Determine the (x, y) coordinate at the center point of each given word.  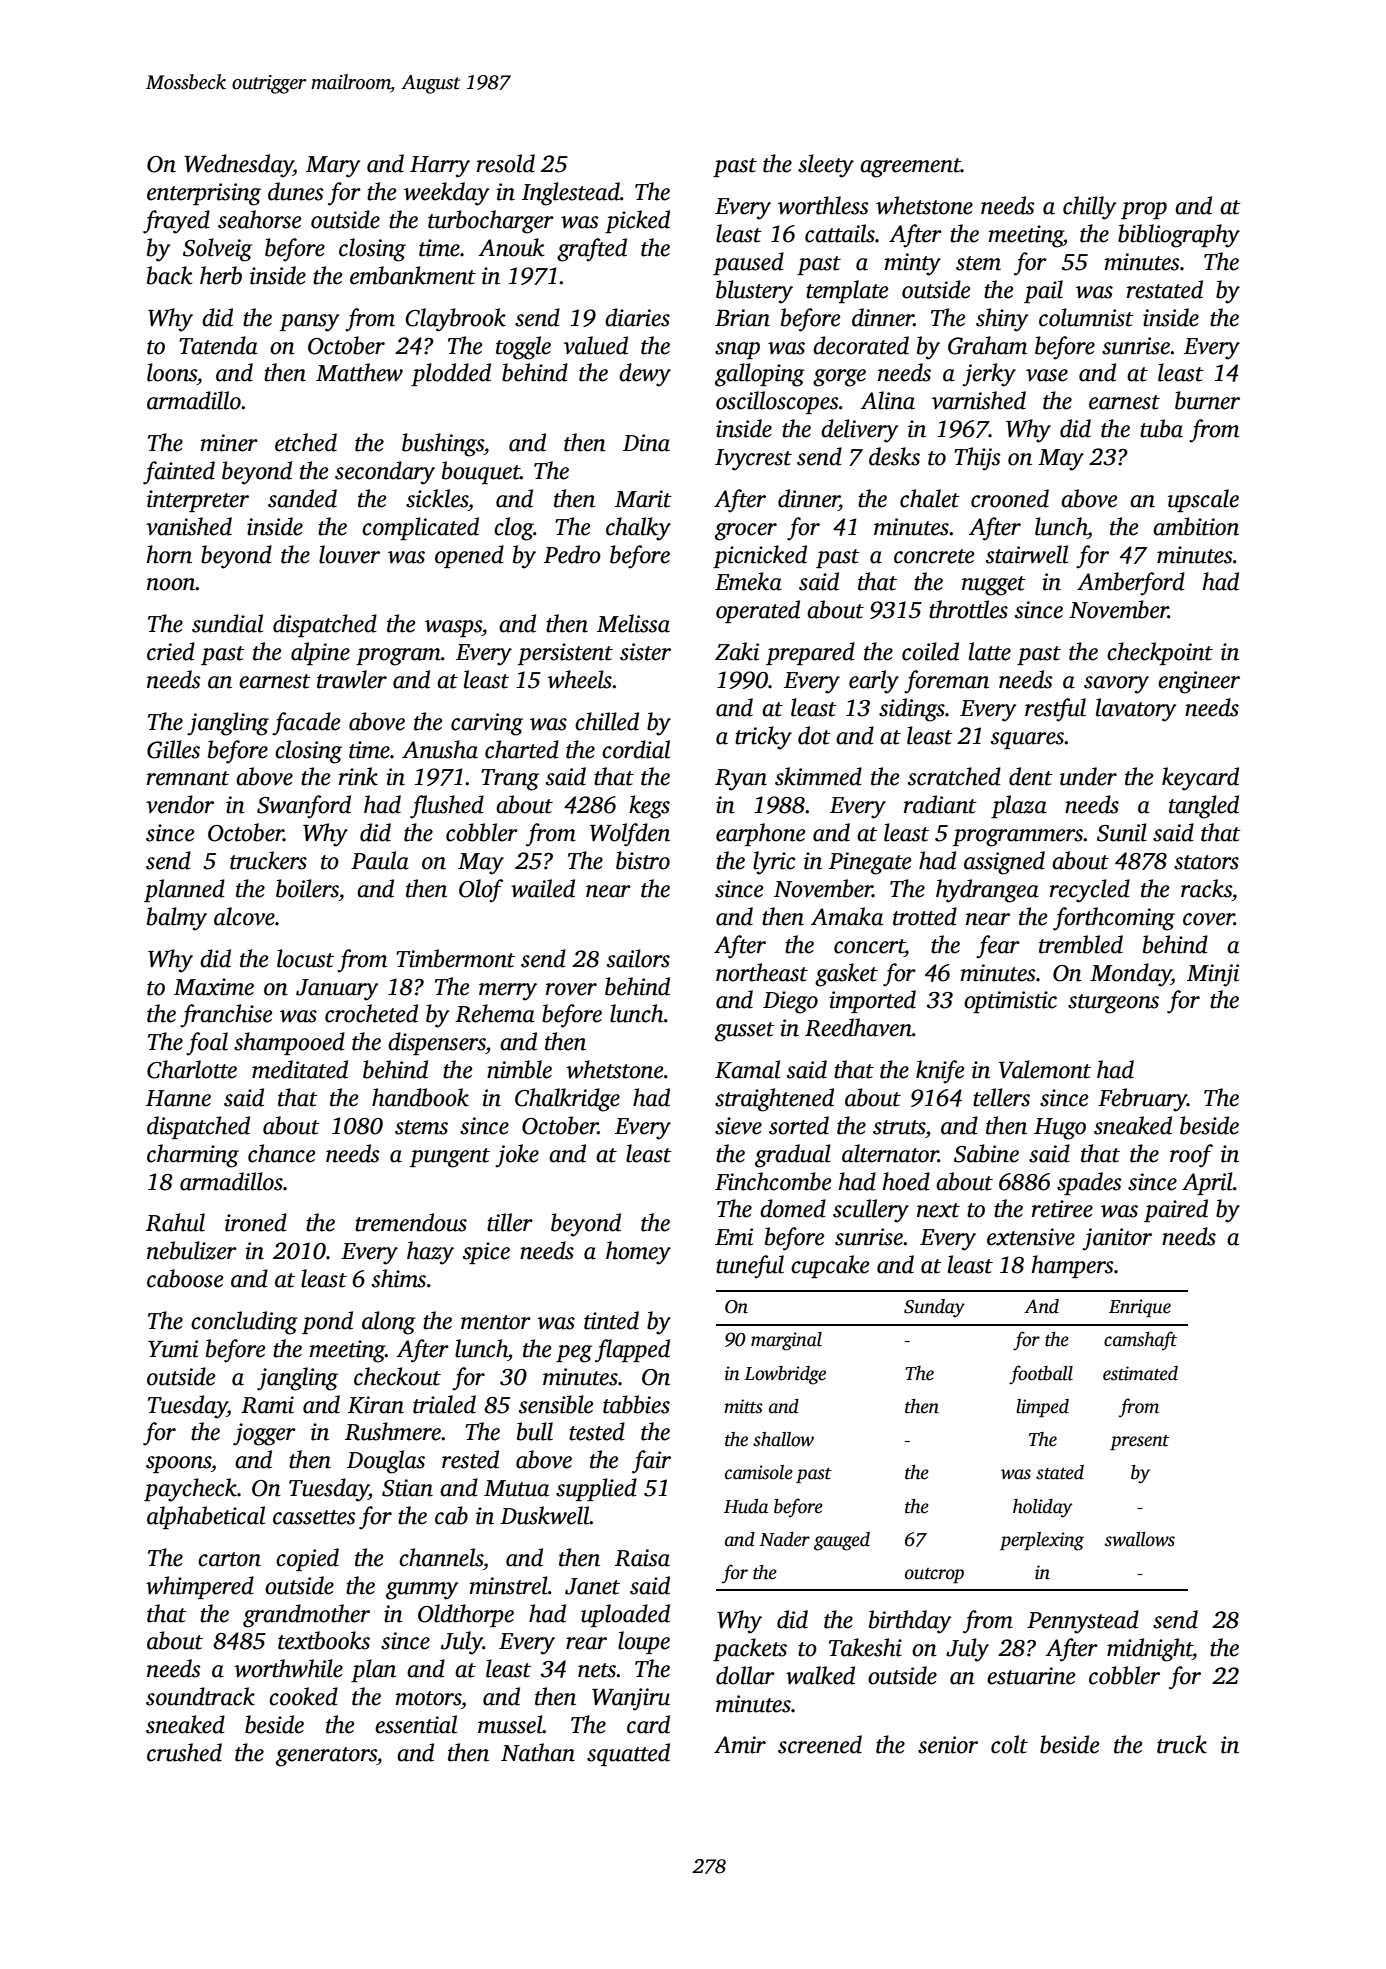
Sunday (934, 1308)
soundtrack (200, 1696)
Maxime (214, 987)
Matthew (359, 372)
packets (750, 1649)
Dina (646, 443)
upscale (1203, 500)
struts (899, 1127)
